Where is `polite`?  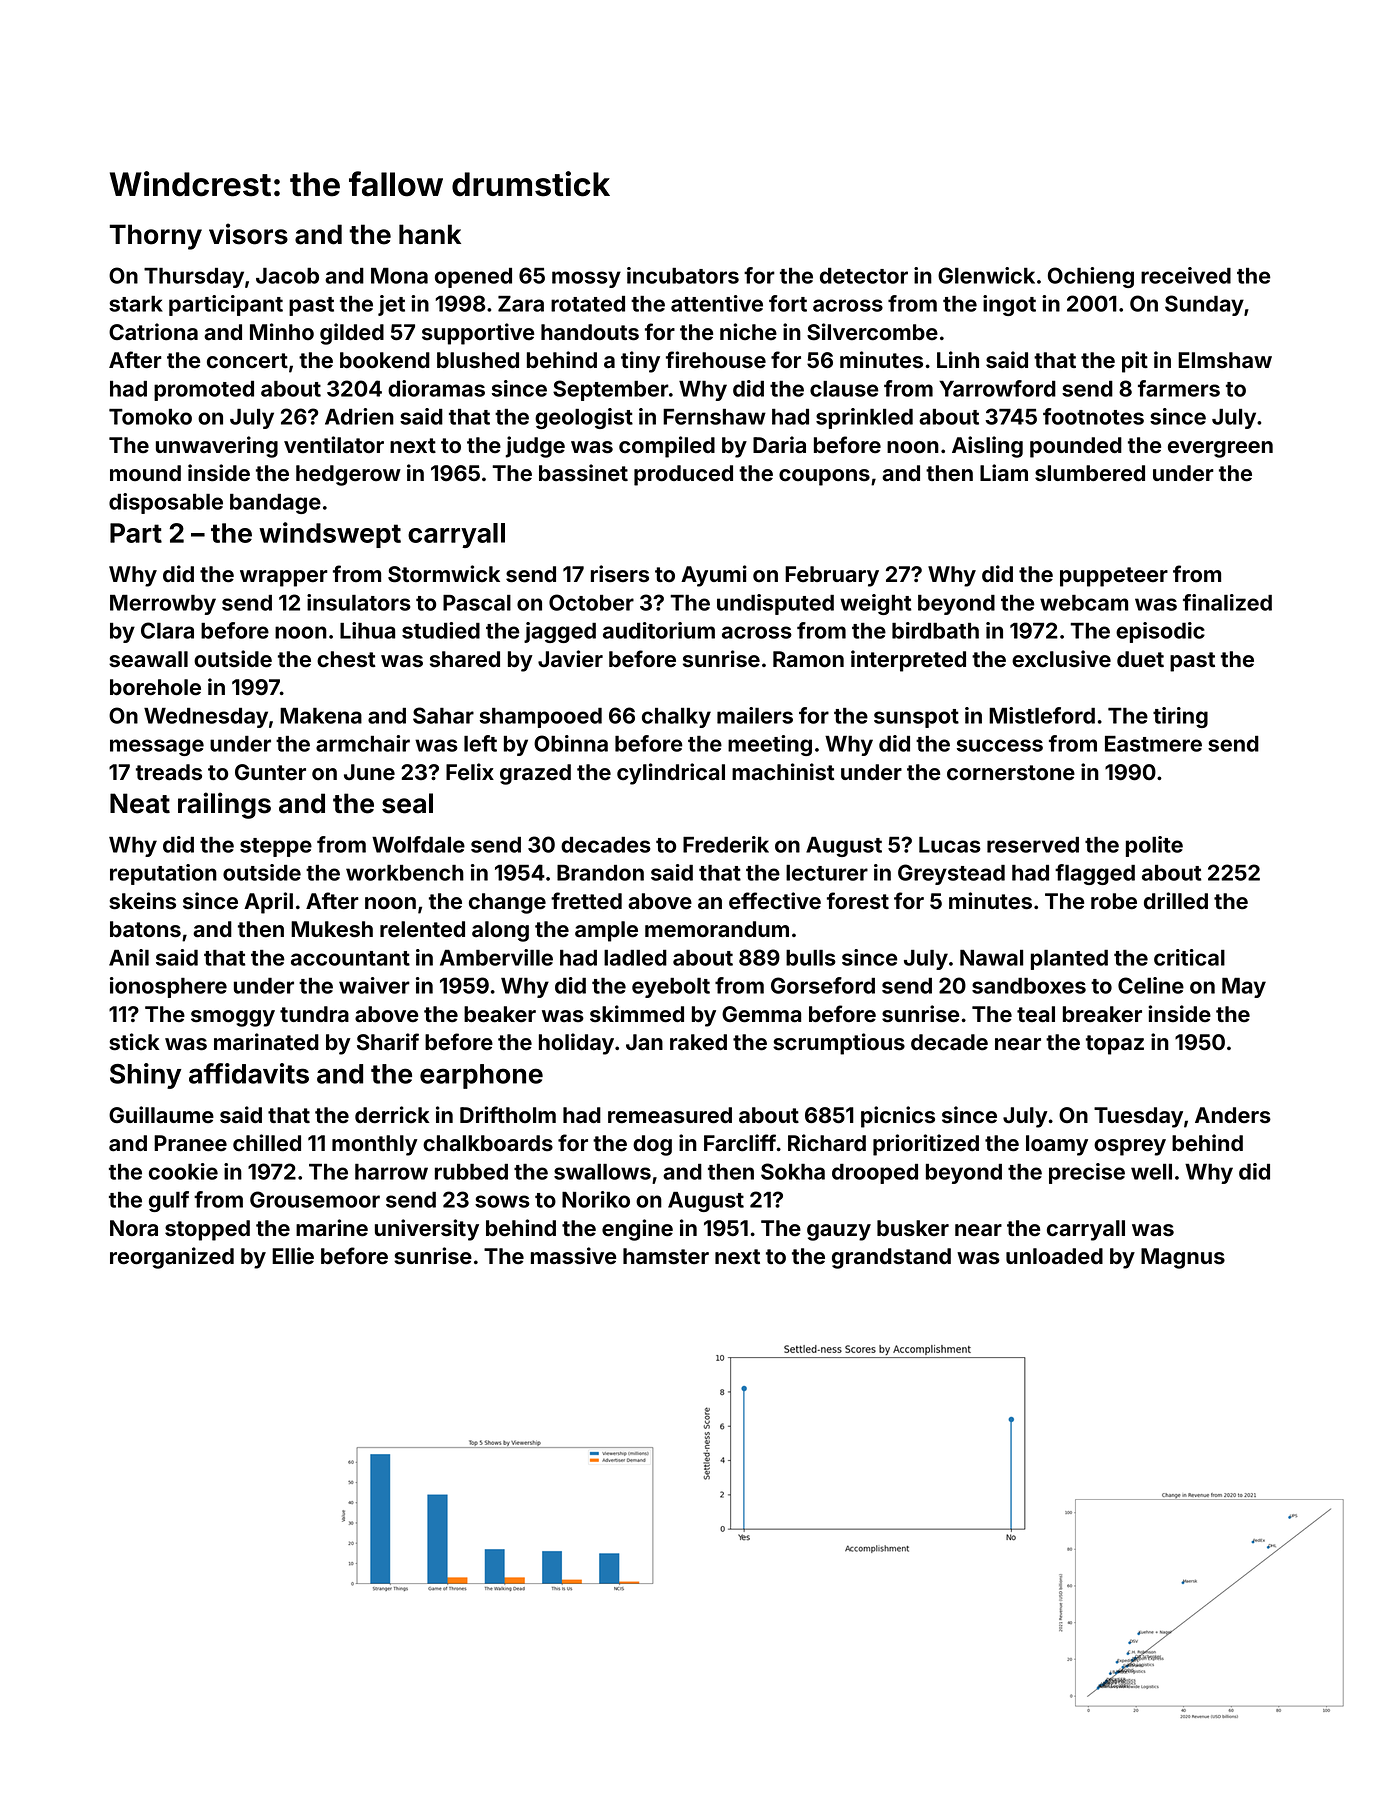 polite is located at coordinates (1154, 846).
